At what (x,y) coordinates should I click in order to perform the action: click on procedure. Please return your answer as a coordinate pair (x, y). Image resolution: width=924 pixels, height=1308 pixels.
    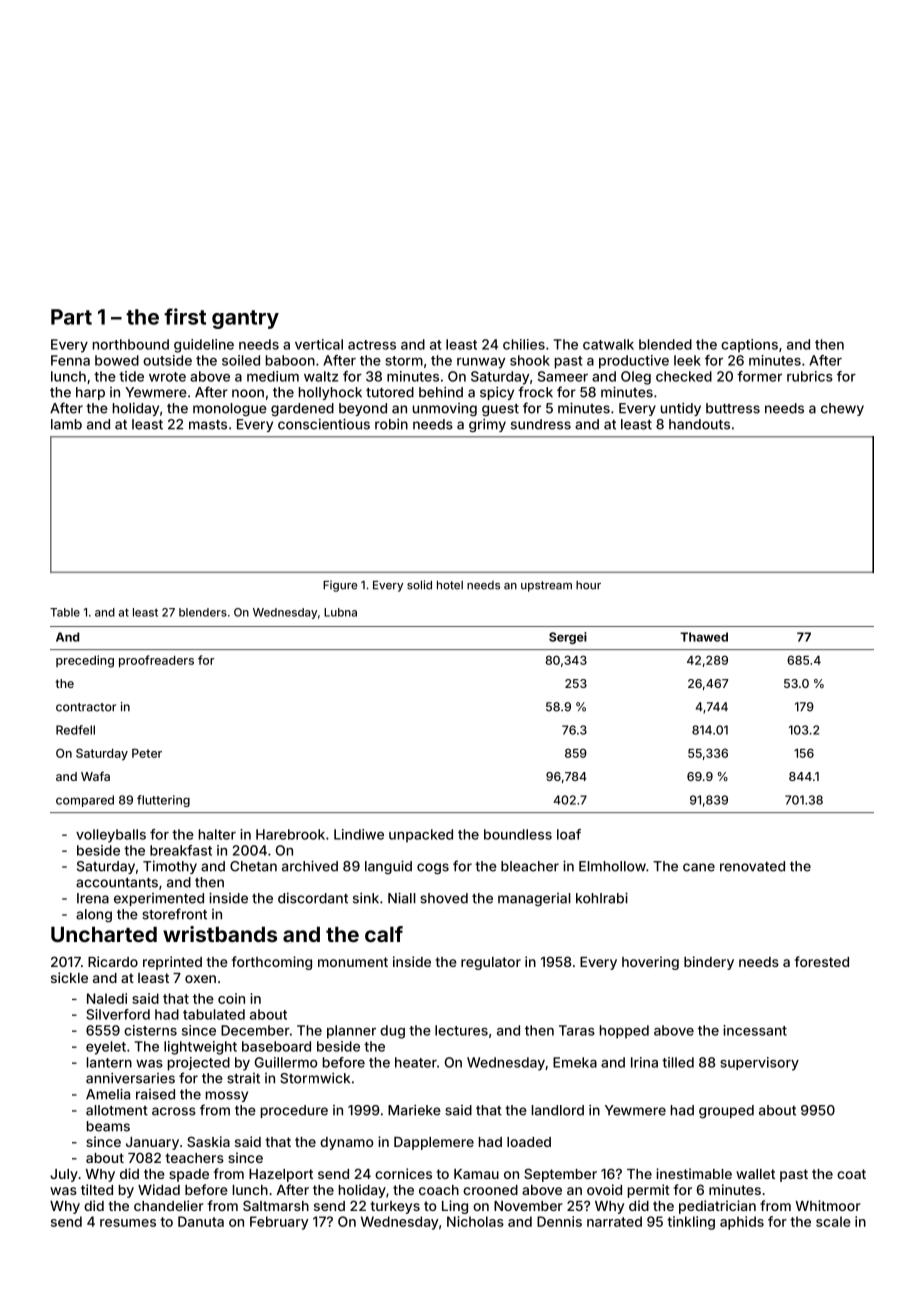
    Looking at the image, I should click on (294, 1111).
